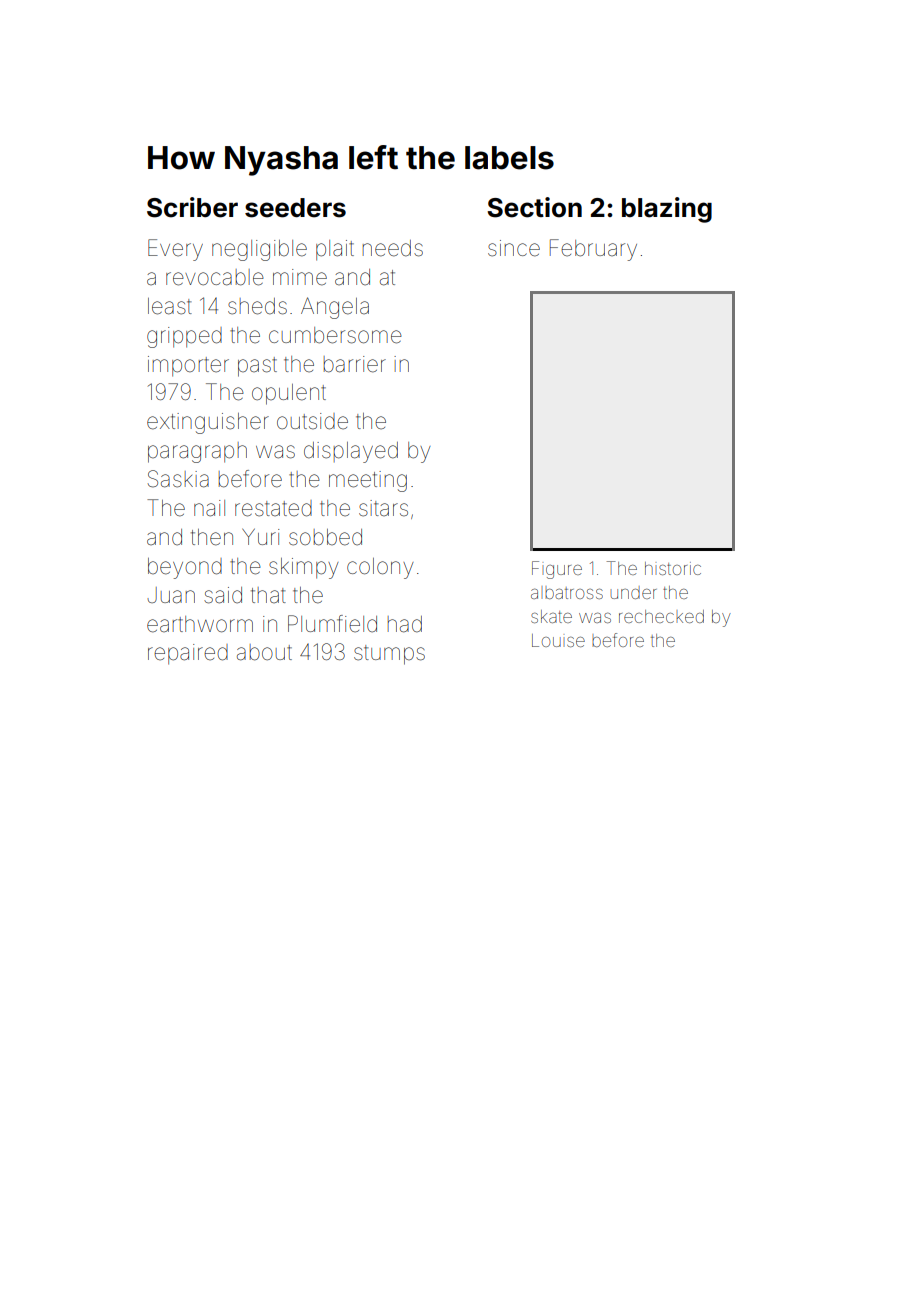  I want to click on about, so click(264, 652).
